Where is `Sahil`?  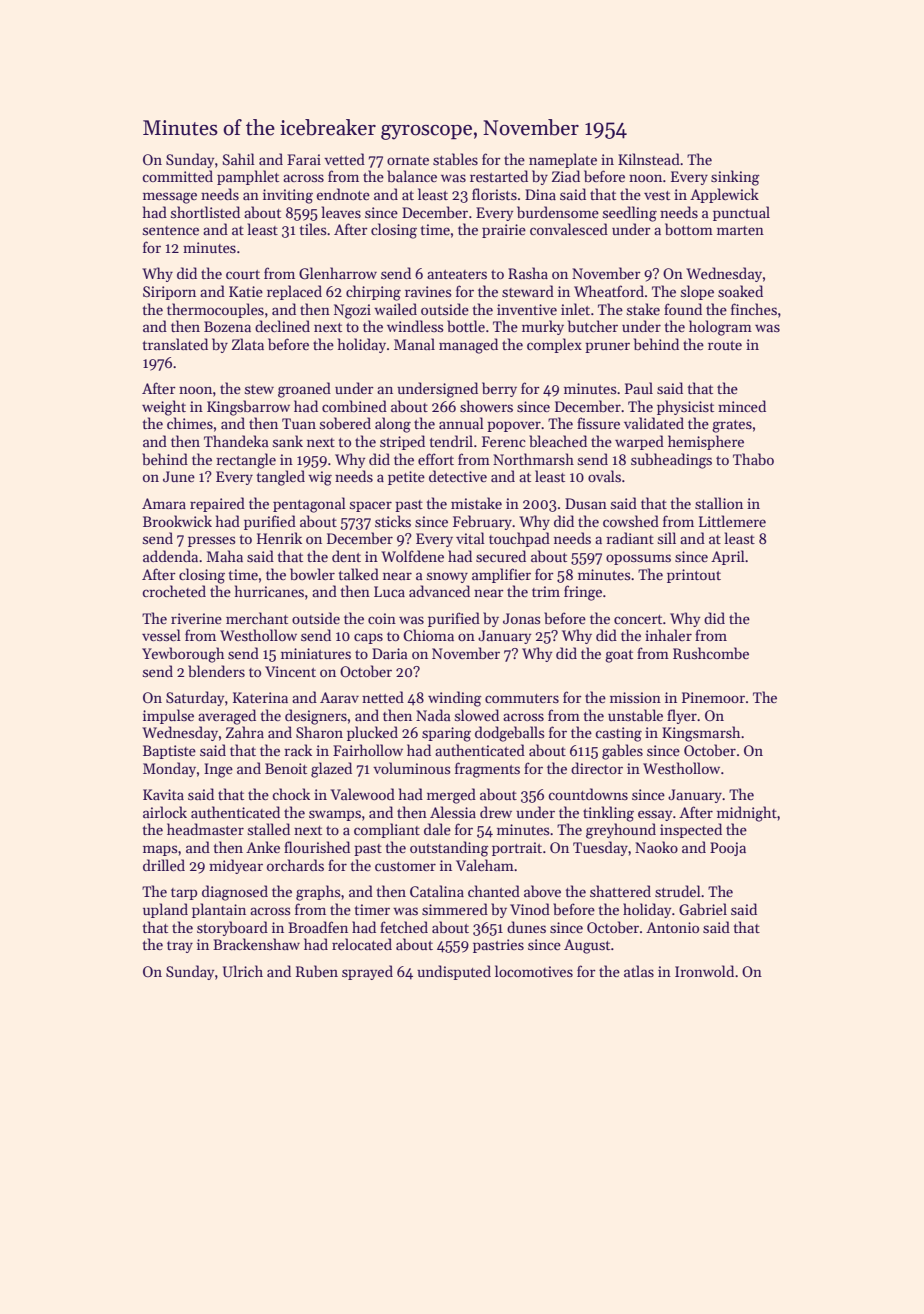
Sahil is located at coordinates (239, 159).
